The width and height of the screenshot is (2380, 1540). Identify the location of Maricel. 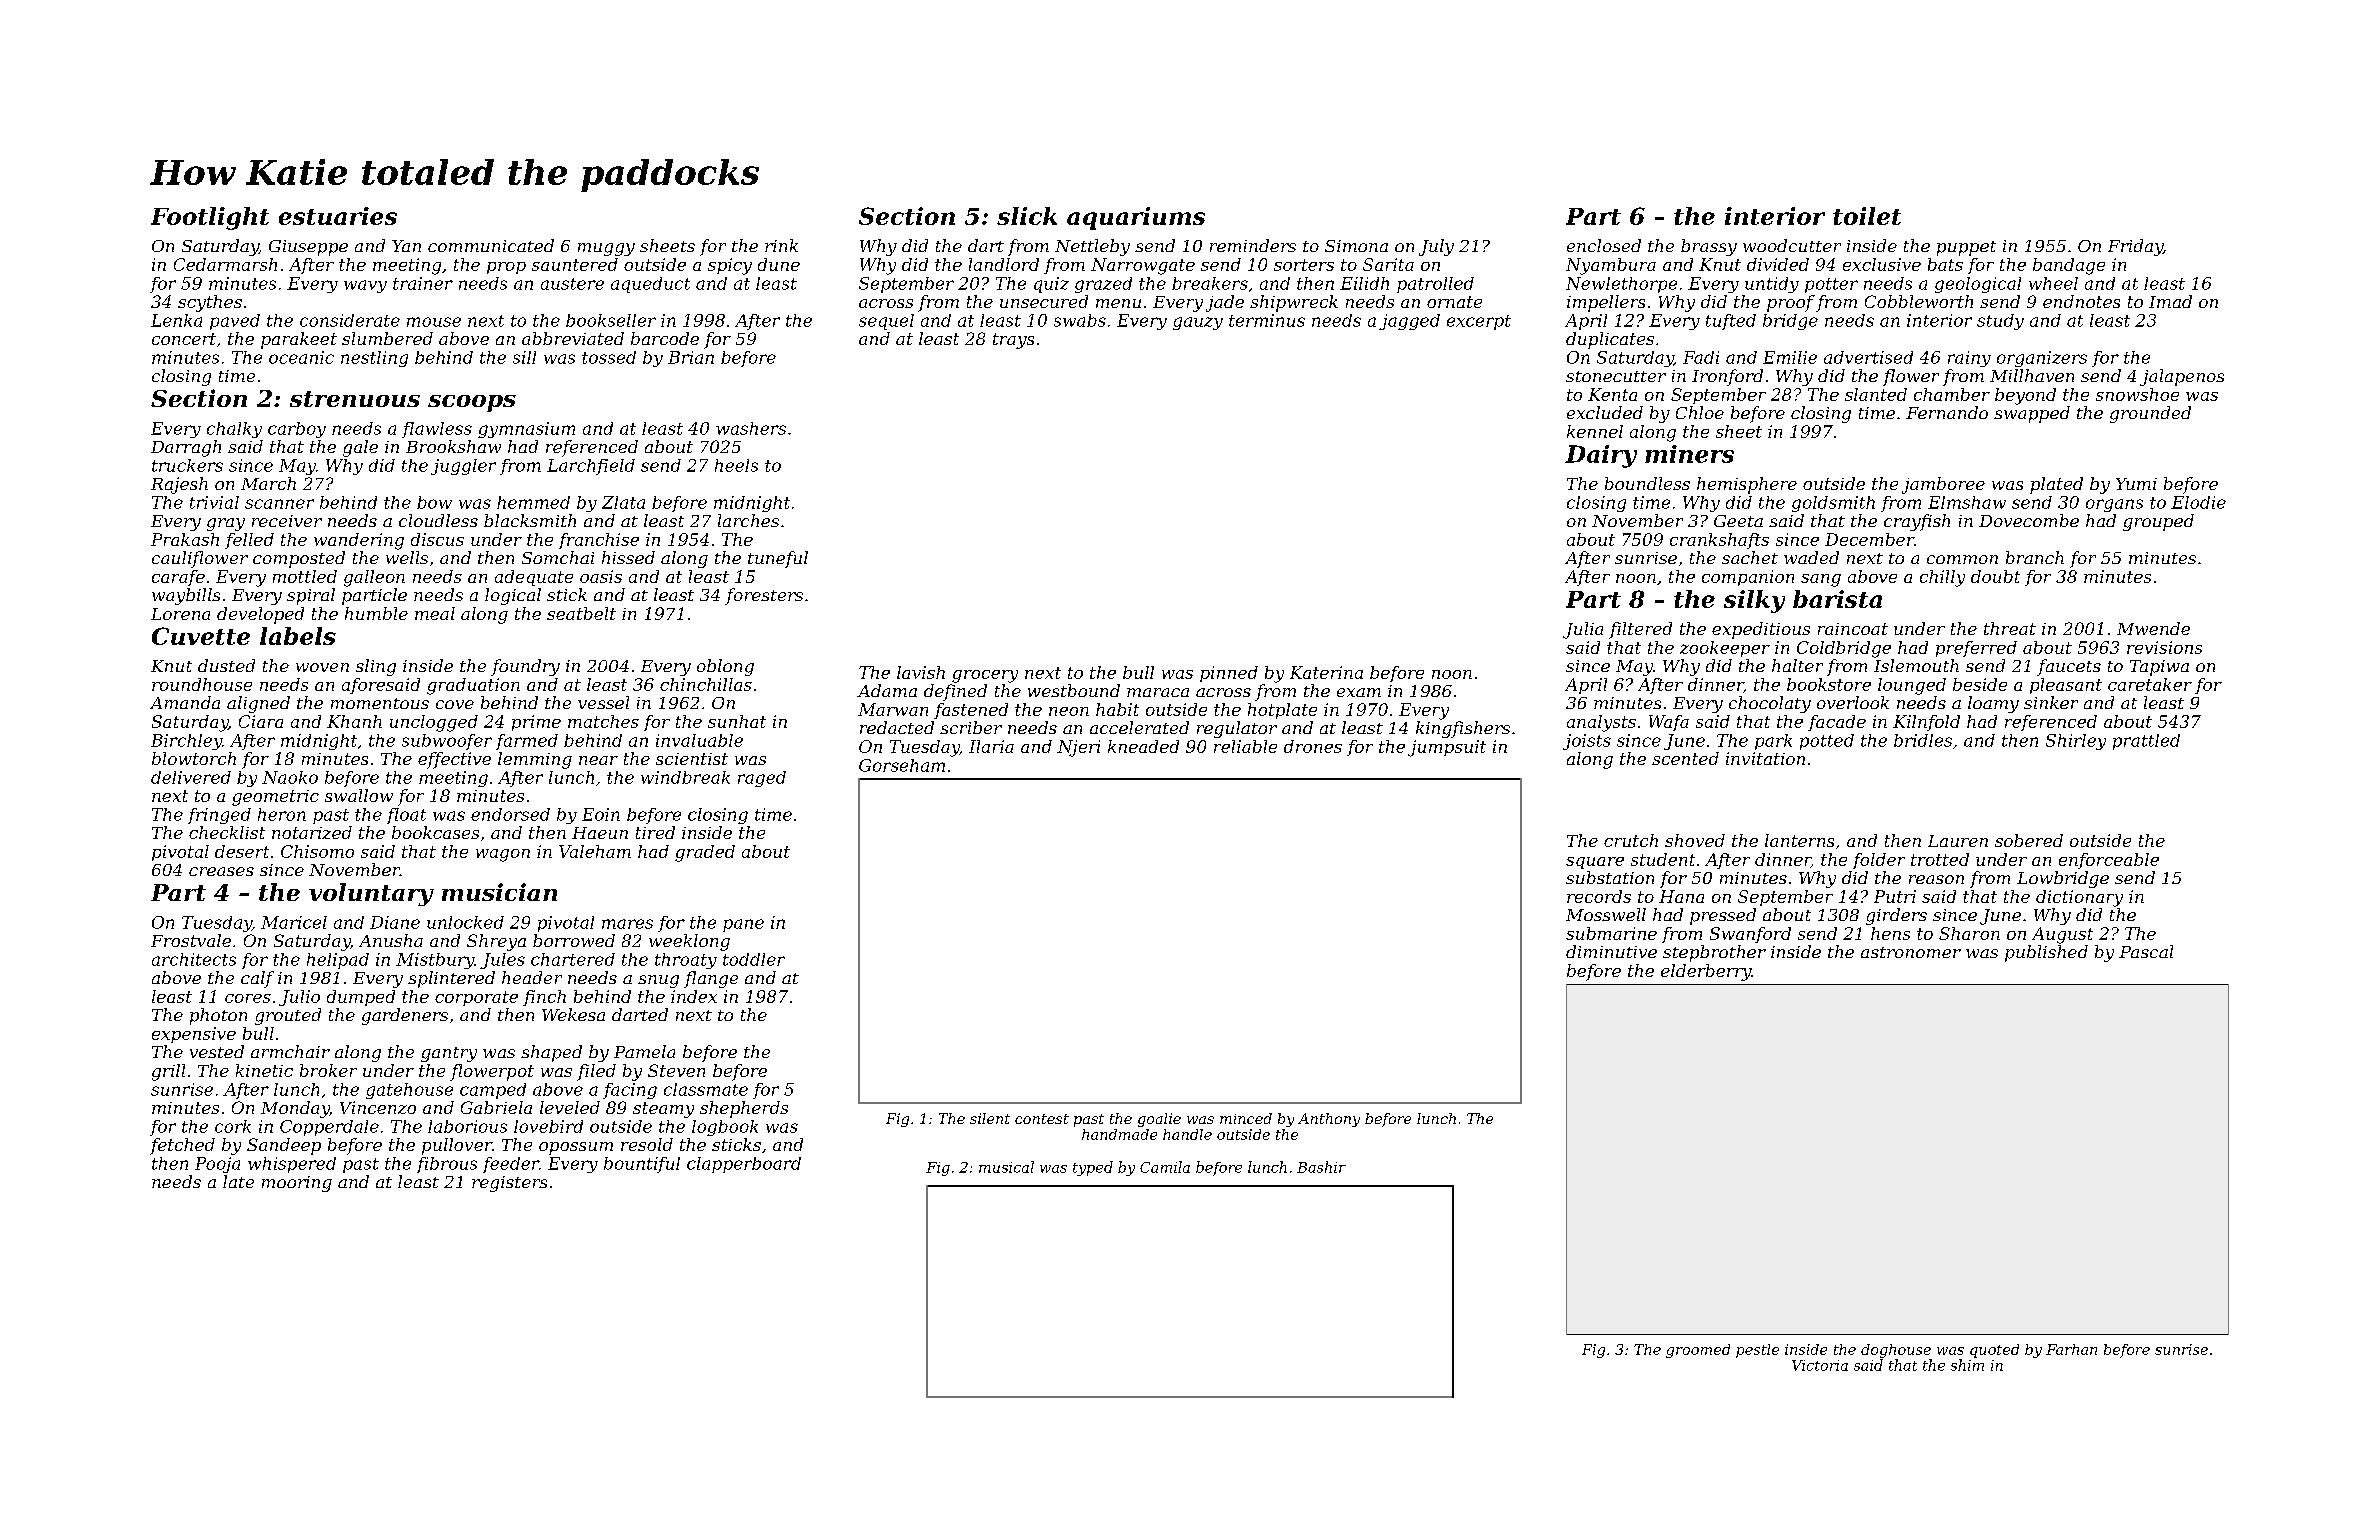
(294, 922).
